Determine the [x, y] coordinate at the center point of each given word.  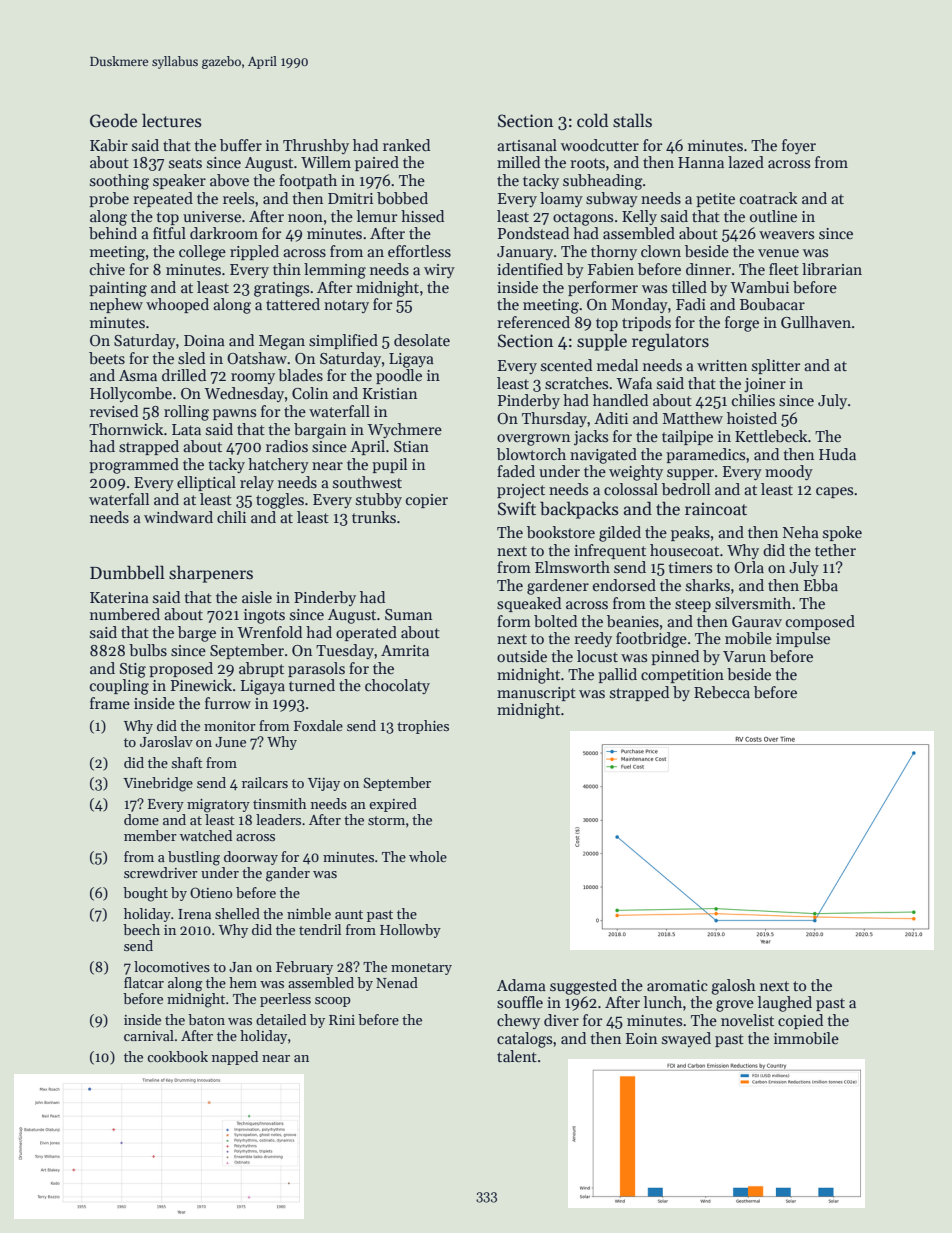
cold [592, 120]
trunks [374, 517]
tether [835, 550]
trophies [423, 727]
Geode [113, 120]
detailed [281, 1019]
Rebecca [722, 692]
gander [288, 874]
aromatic [677, 986]
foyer [799, 146]
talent [517, 1056]
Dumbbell [127, 572]
